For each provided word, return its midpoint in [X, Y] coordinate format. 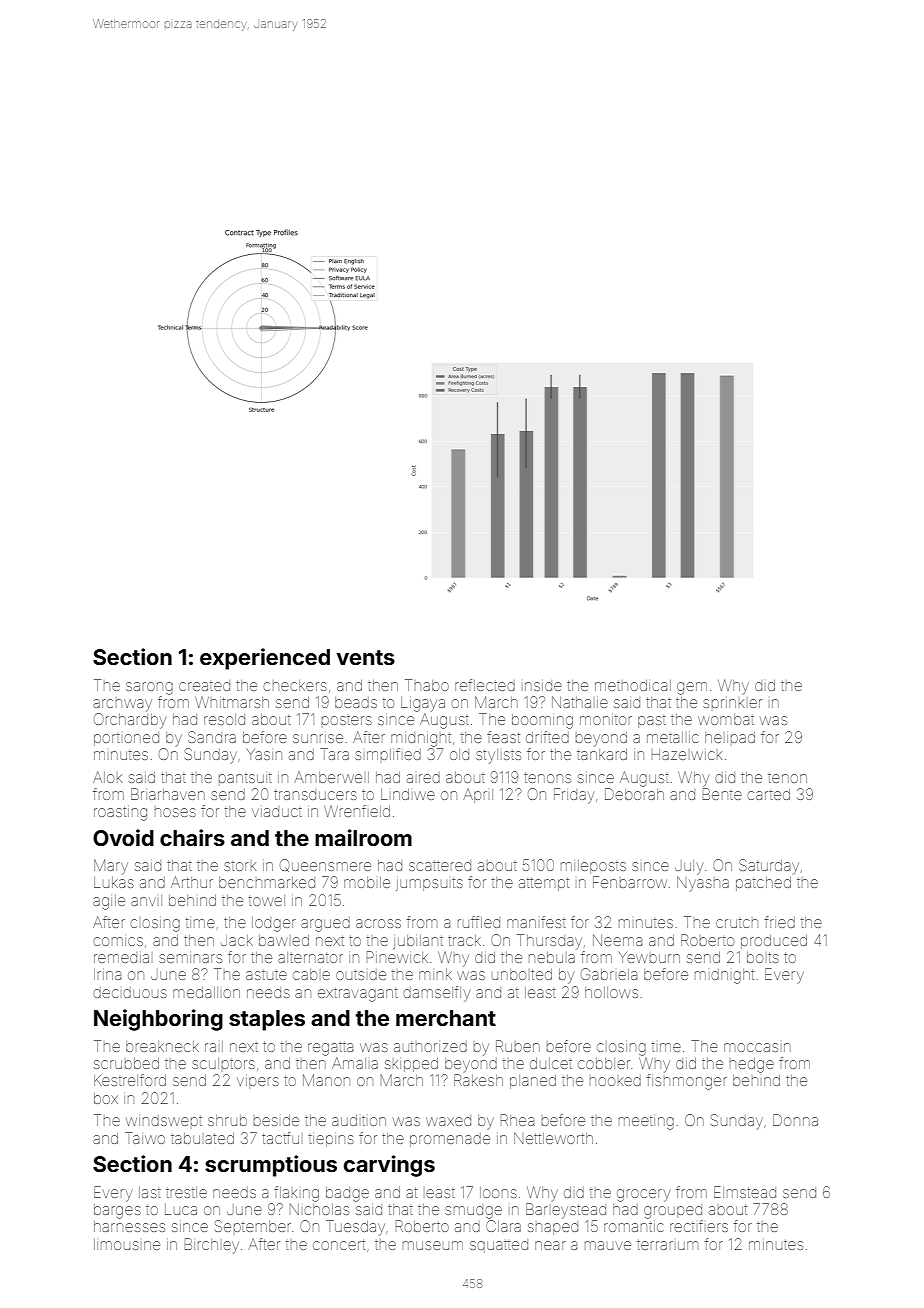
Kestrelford [130, 1080]
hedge [752, 1065]
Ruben [518, 1046]
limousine [127, 1244]
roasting [120, 813]
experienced [265, 659]
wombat [726, 719]
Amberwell [331, 777]
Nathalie [580, 702]
